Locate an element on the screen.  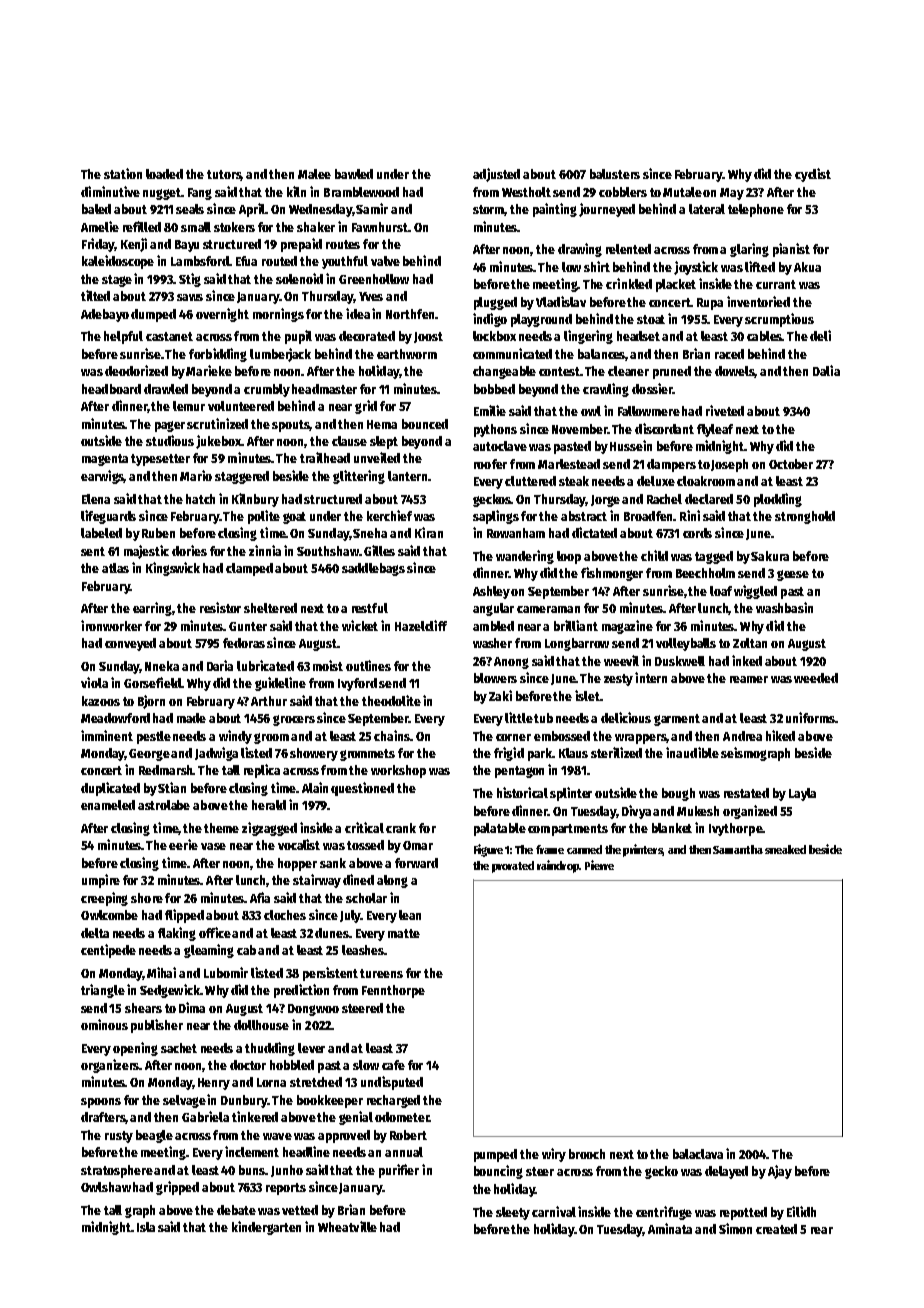
triangle is located at coordinates (103, 991).
